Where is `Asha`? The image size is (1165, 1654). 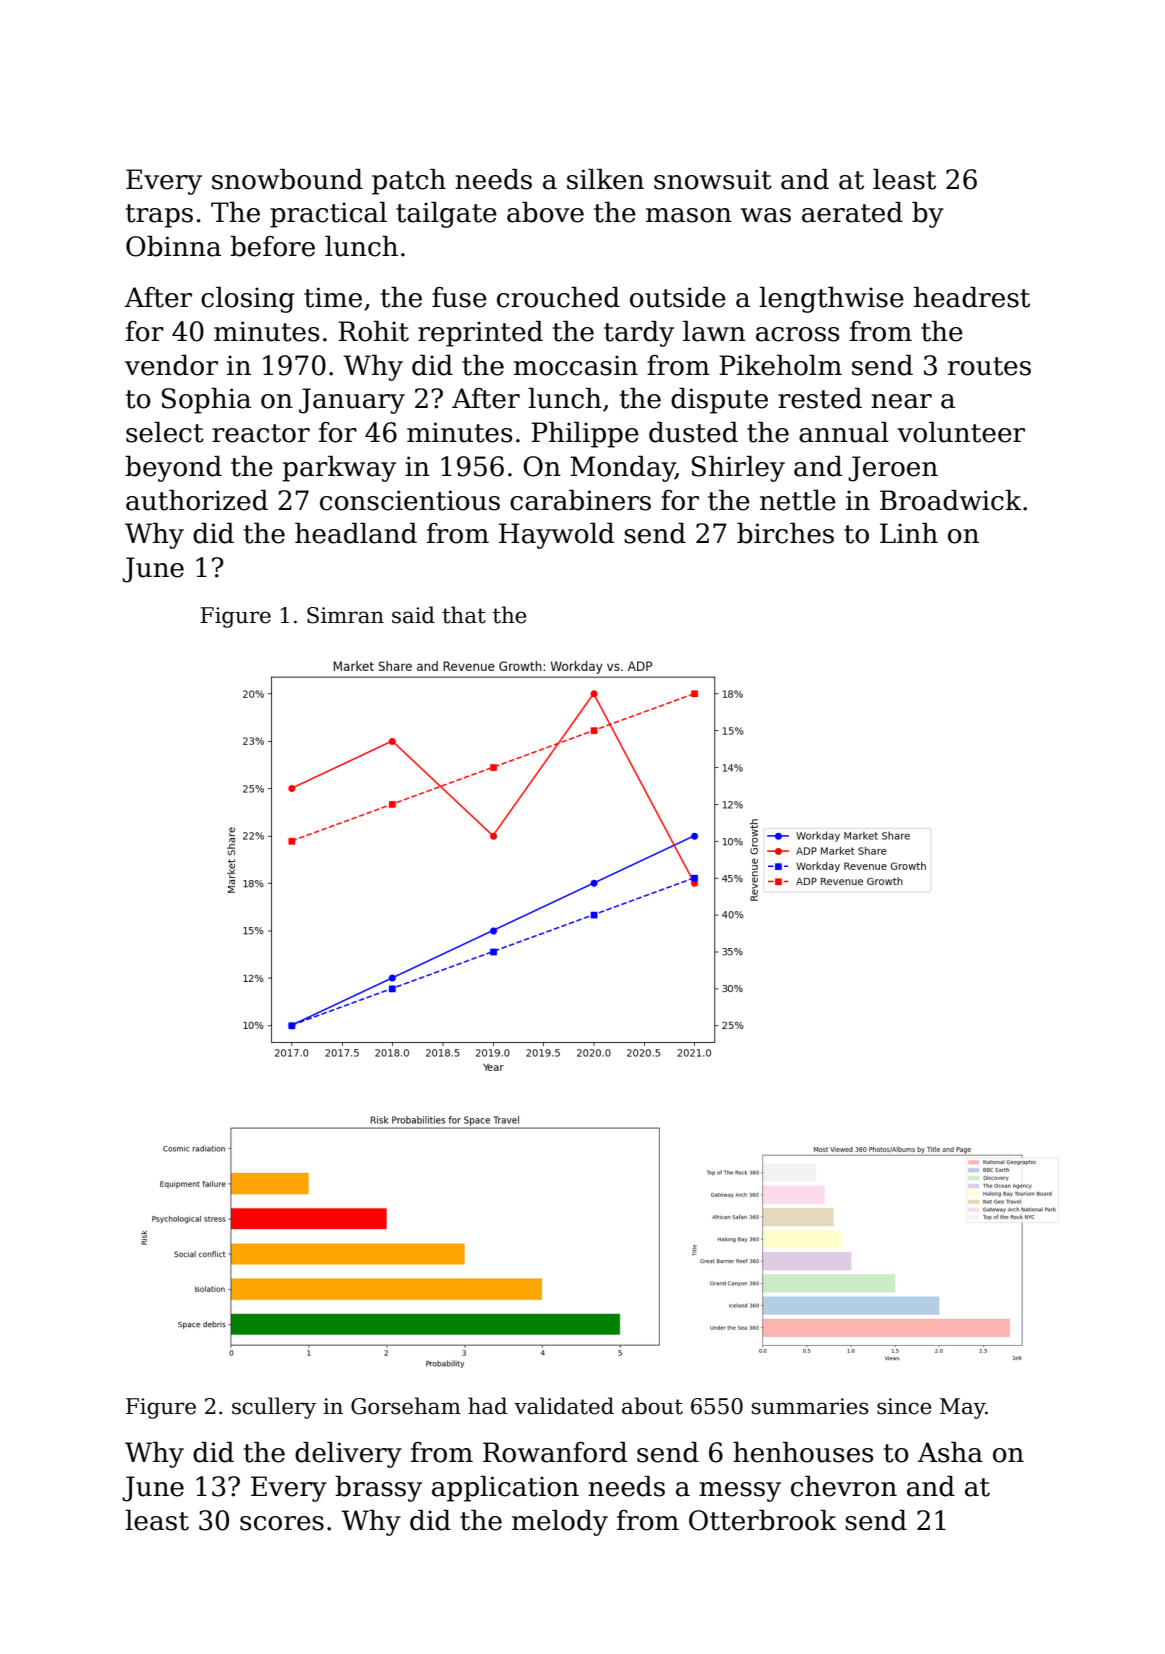
Asha is located at coordinates (950, 1452).
